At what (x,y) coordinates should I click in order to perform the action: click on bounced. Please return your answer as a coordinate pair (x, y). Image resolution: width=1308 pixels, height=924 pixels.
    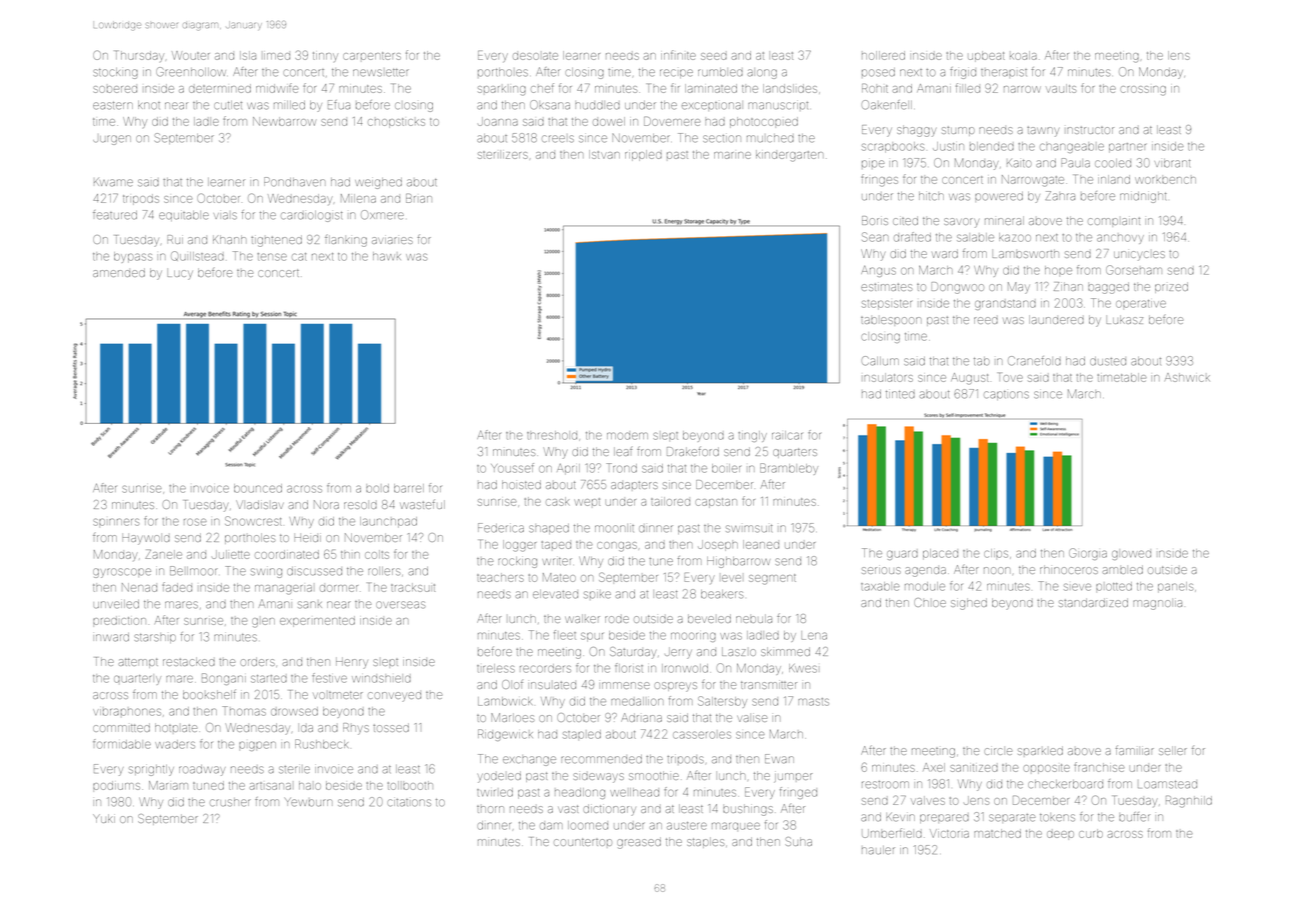
    Looking at the image, I should click on (258, 488).
